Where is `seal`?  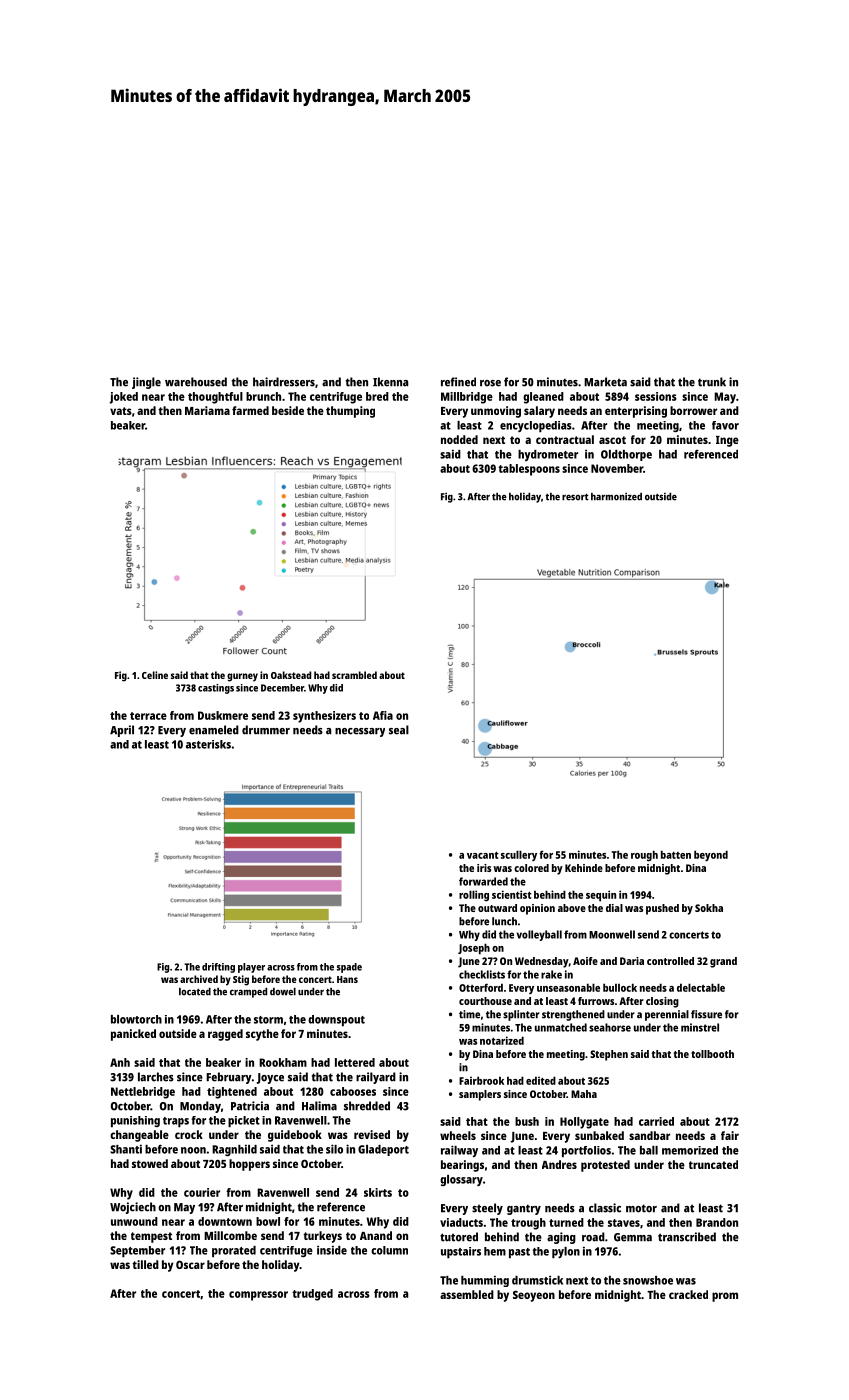 seal is located at coordinates (399, 730).
